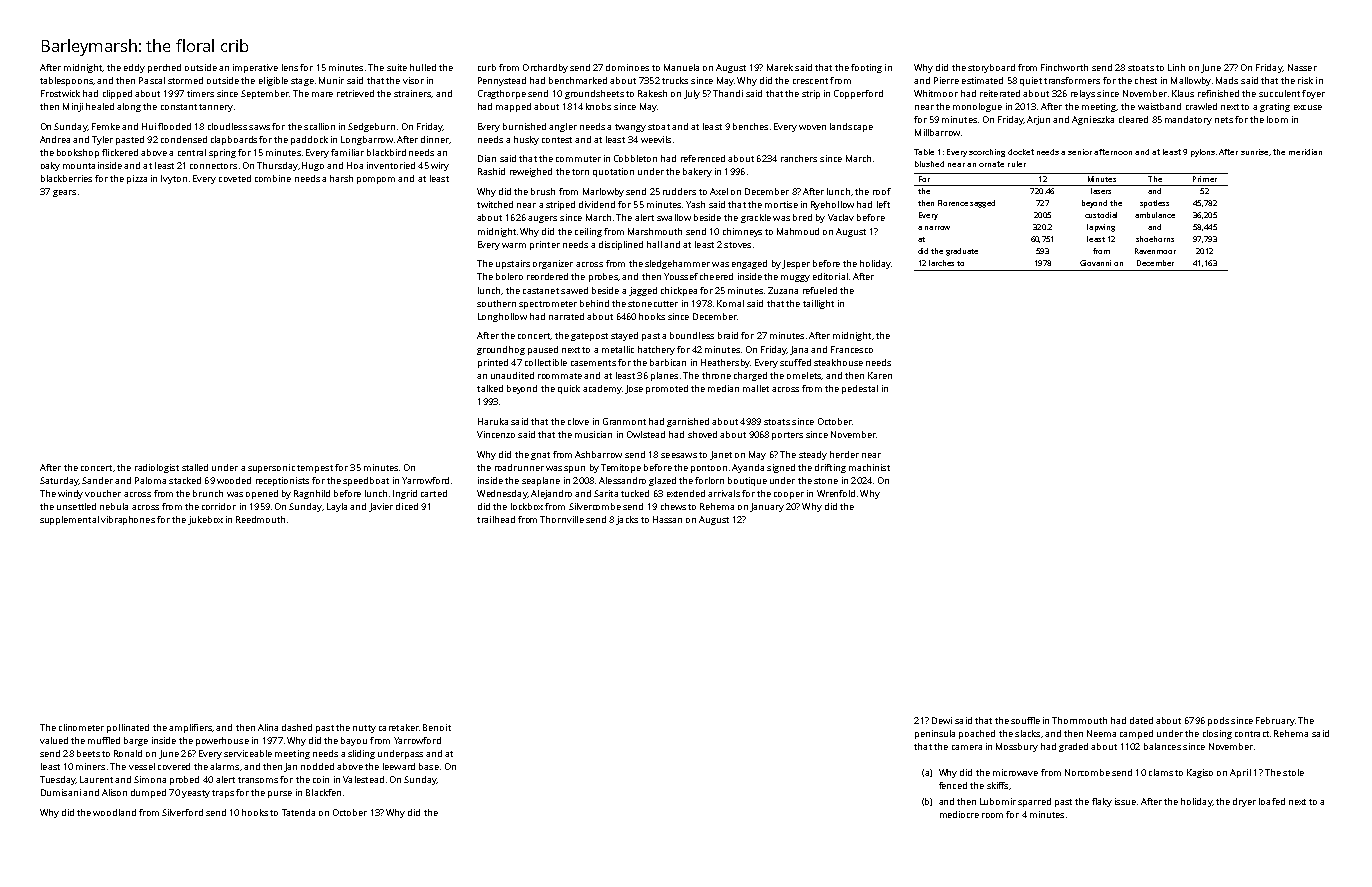 This image has width=1372, height=887. What do you see at coordinates (869, 467) in the image?
I see `machinist` at bounding box center [869, 467].
